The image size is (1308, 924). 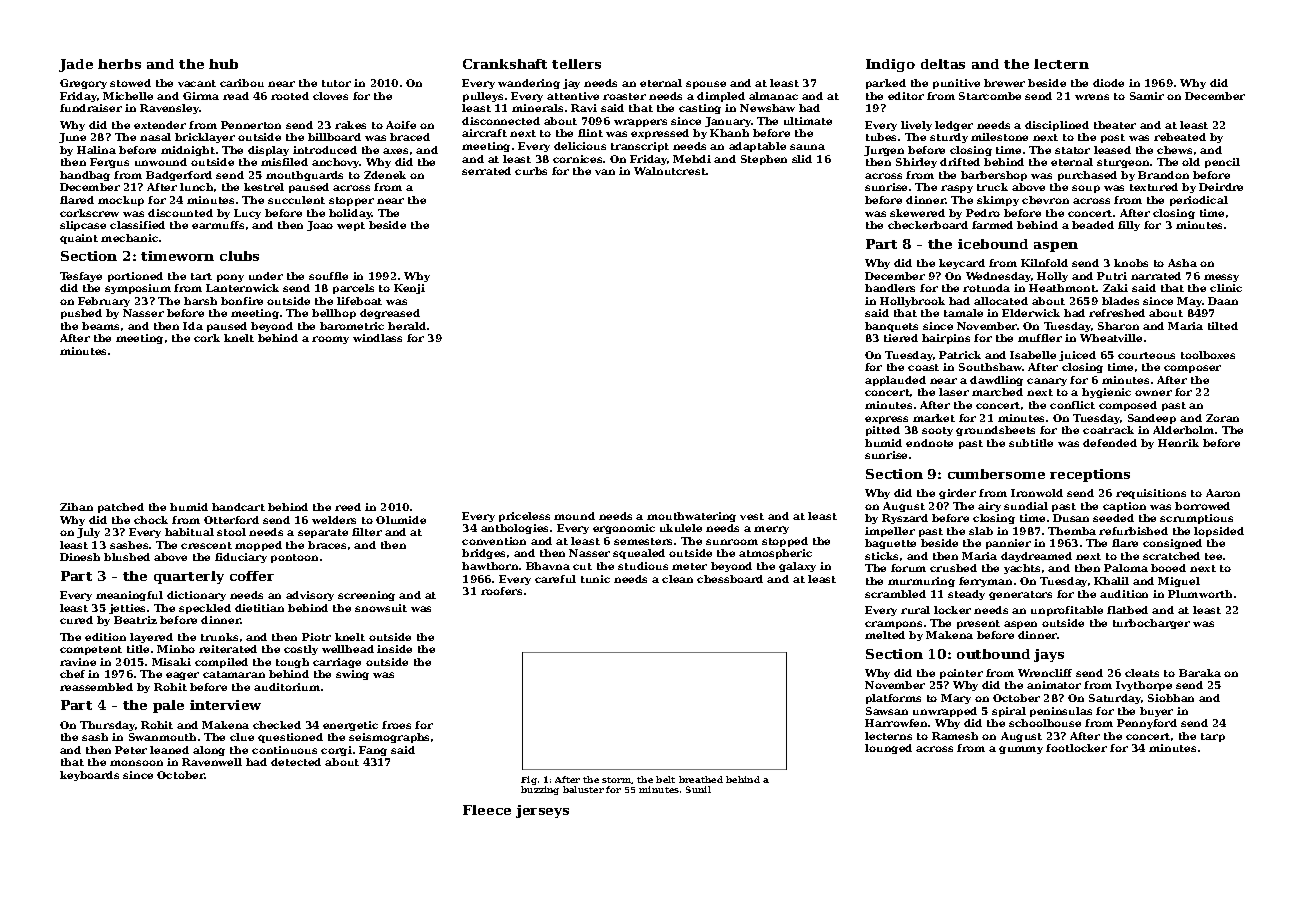 I want to click on pitted, so click(x=883, y=431).
